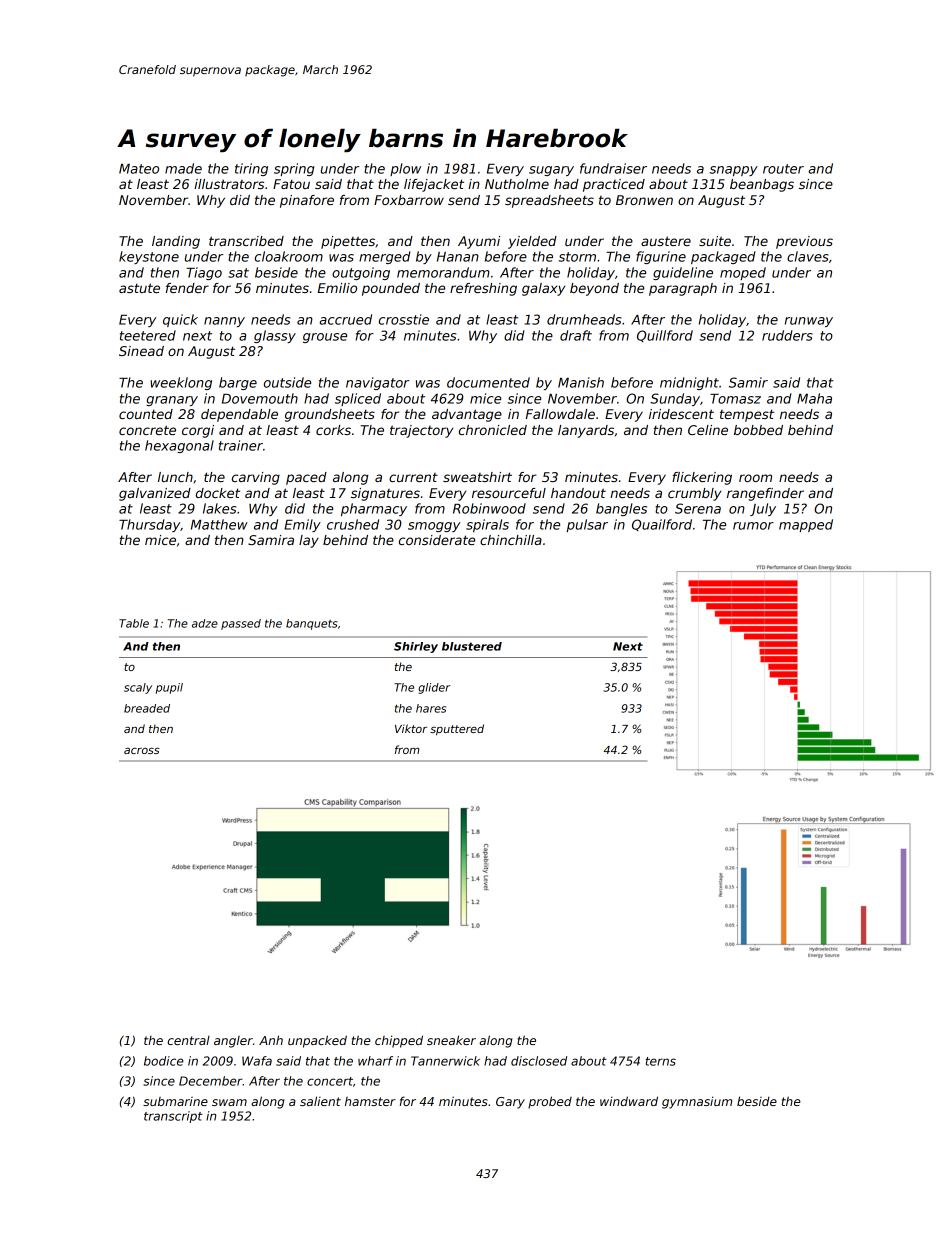 The image size is (952, 1233). I want to click on trainer, so click(241, 445).
